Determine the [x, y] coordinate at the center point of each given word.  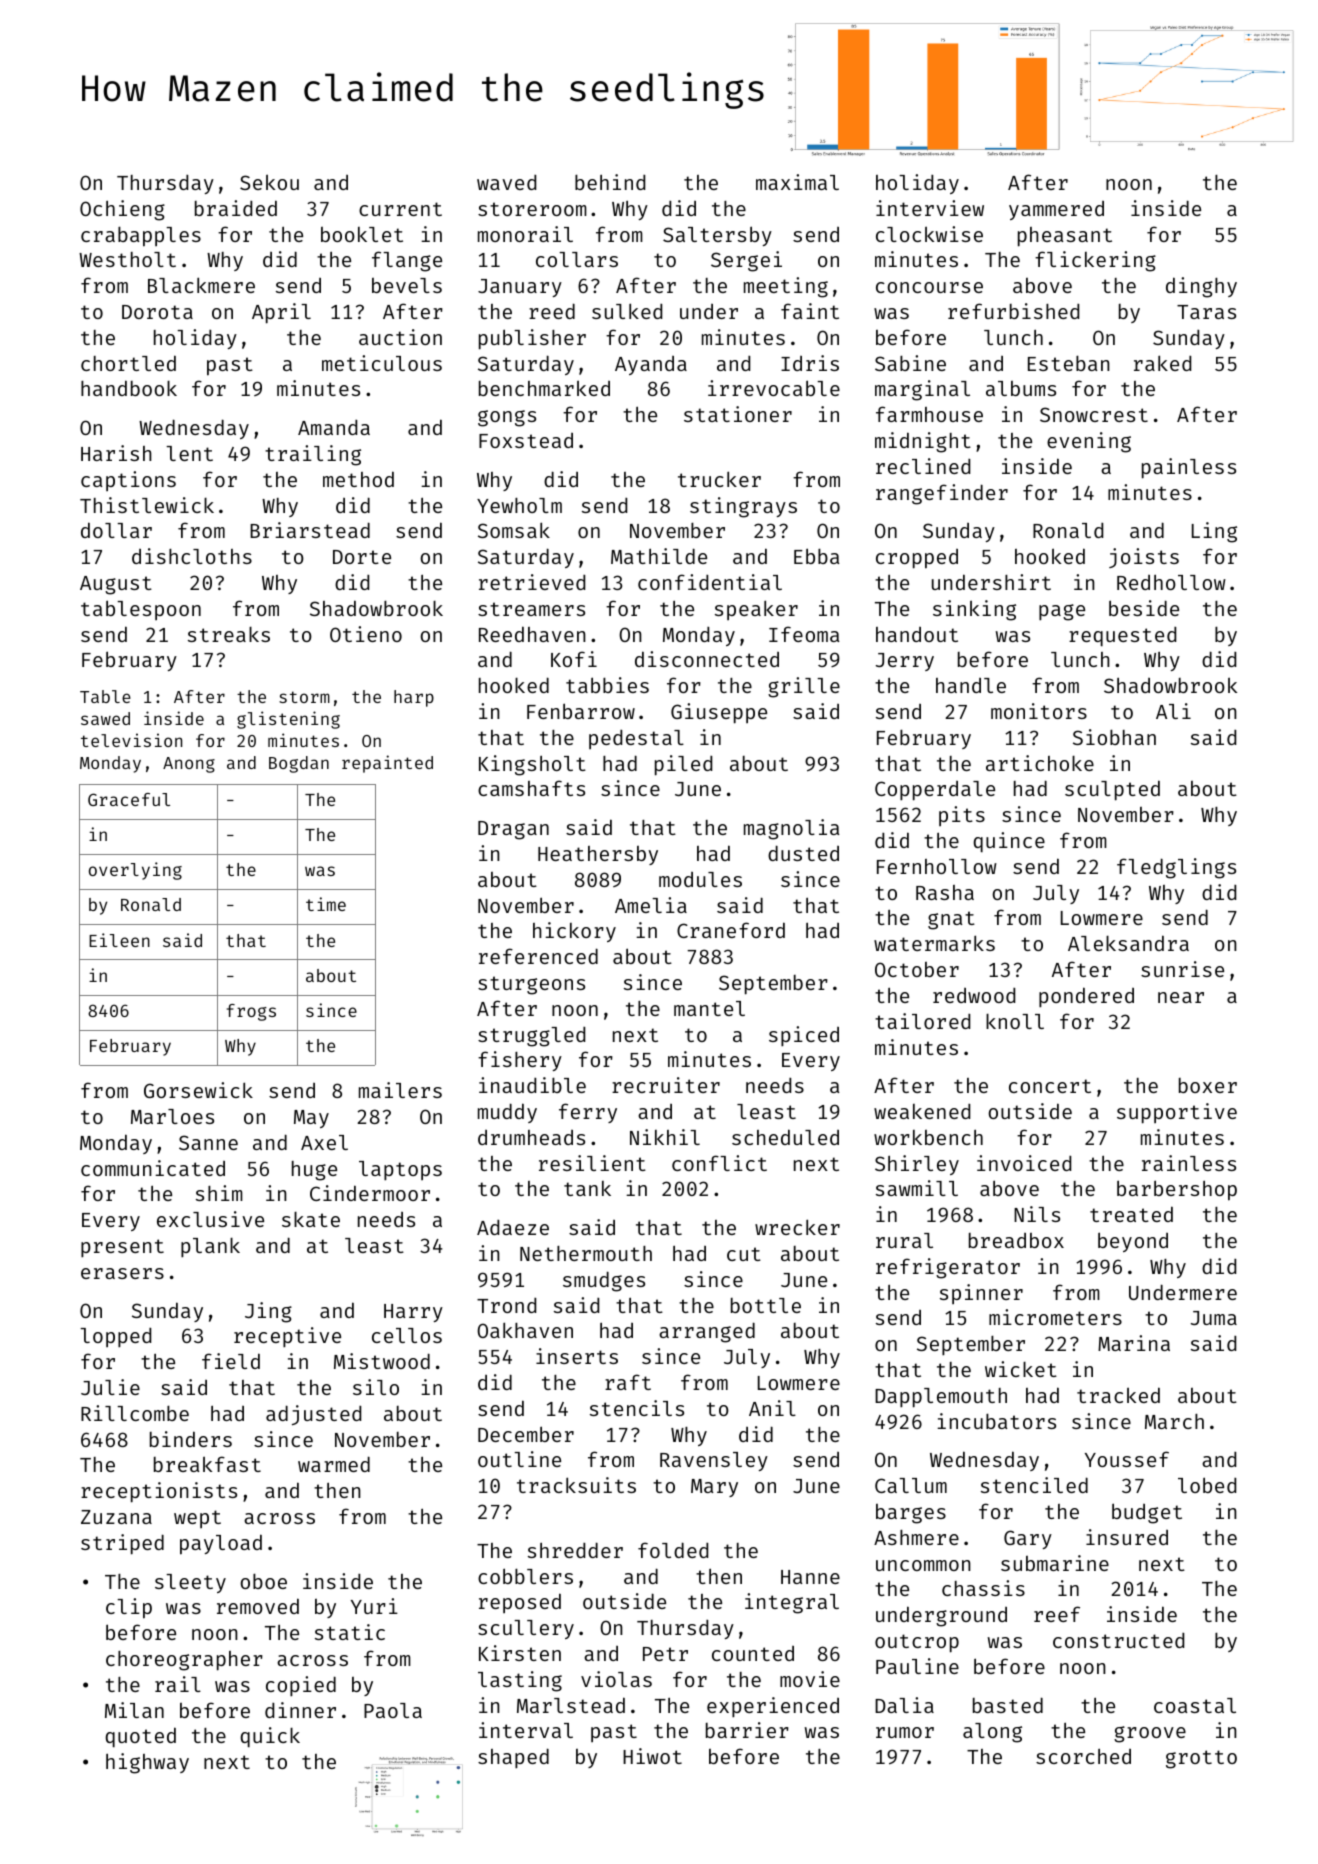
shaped [513, 1758]
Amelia [651, 905]
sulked [627, 311]
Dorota [157, 312]
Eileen [119, 940]
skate [311, 1219]
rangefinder [942, 494]
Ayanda [651, 365]
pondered [1086, 997]
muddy [507, 1113]
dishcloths [192, 556]
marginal [922, 390]
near [1181, 997]
